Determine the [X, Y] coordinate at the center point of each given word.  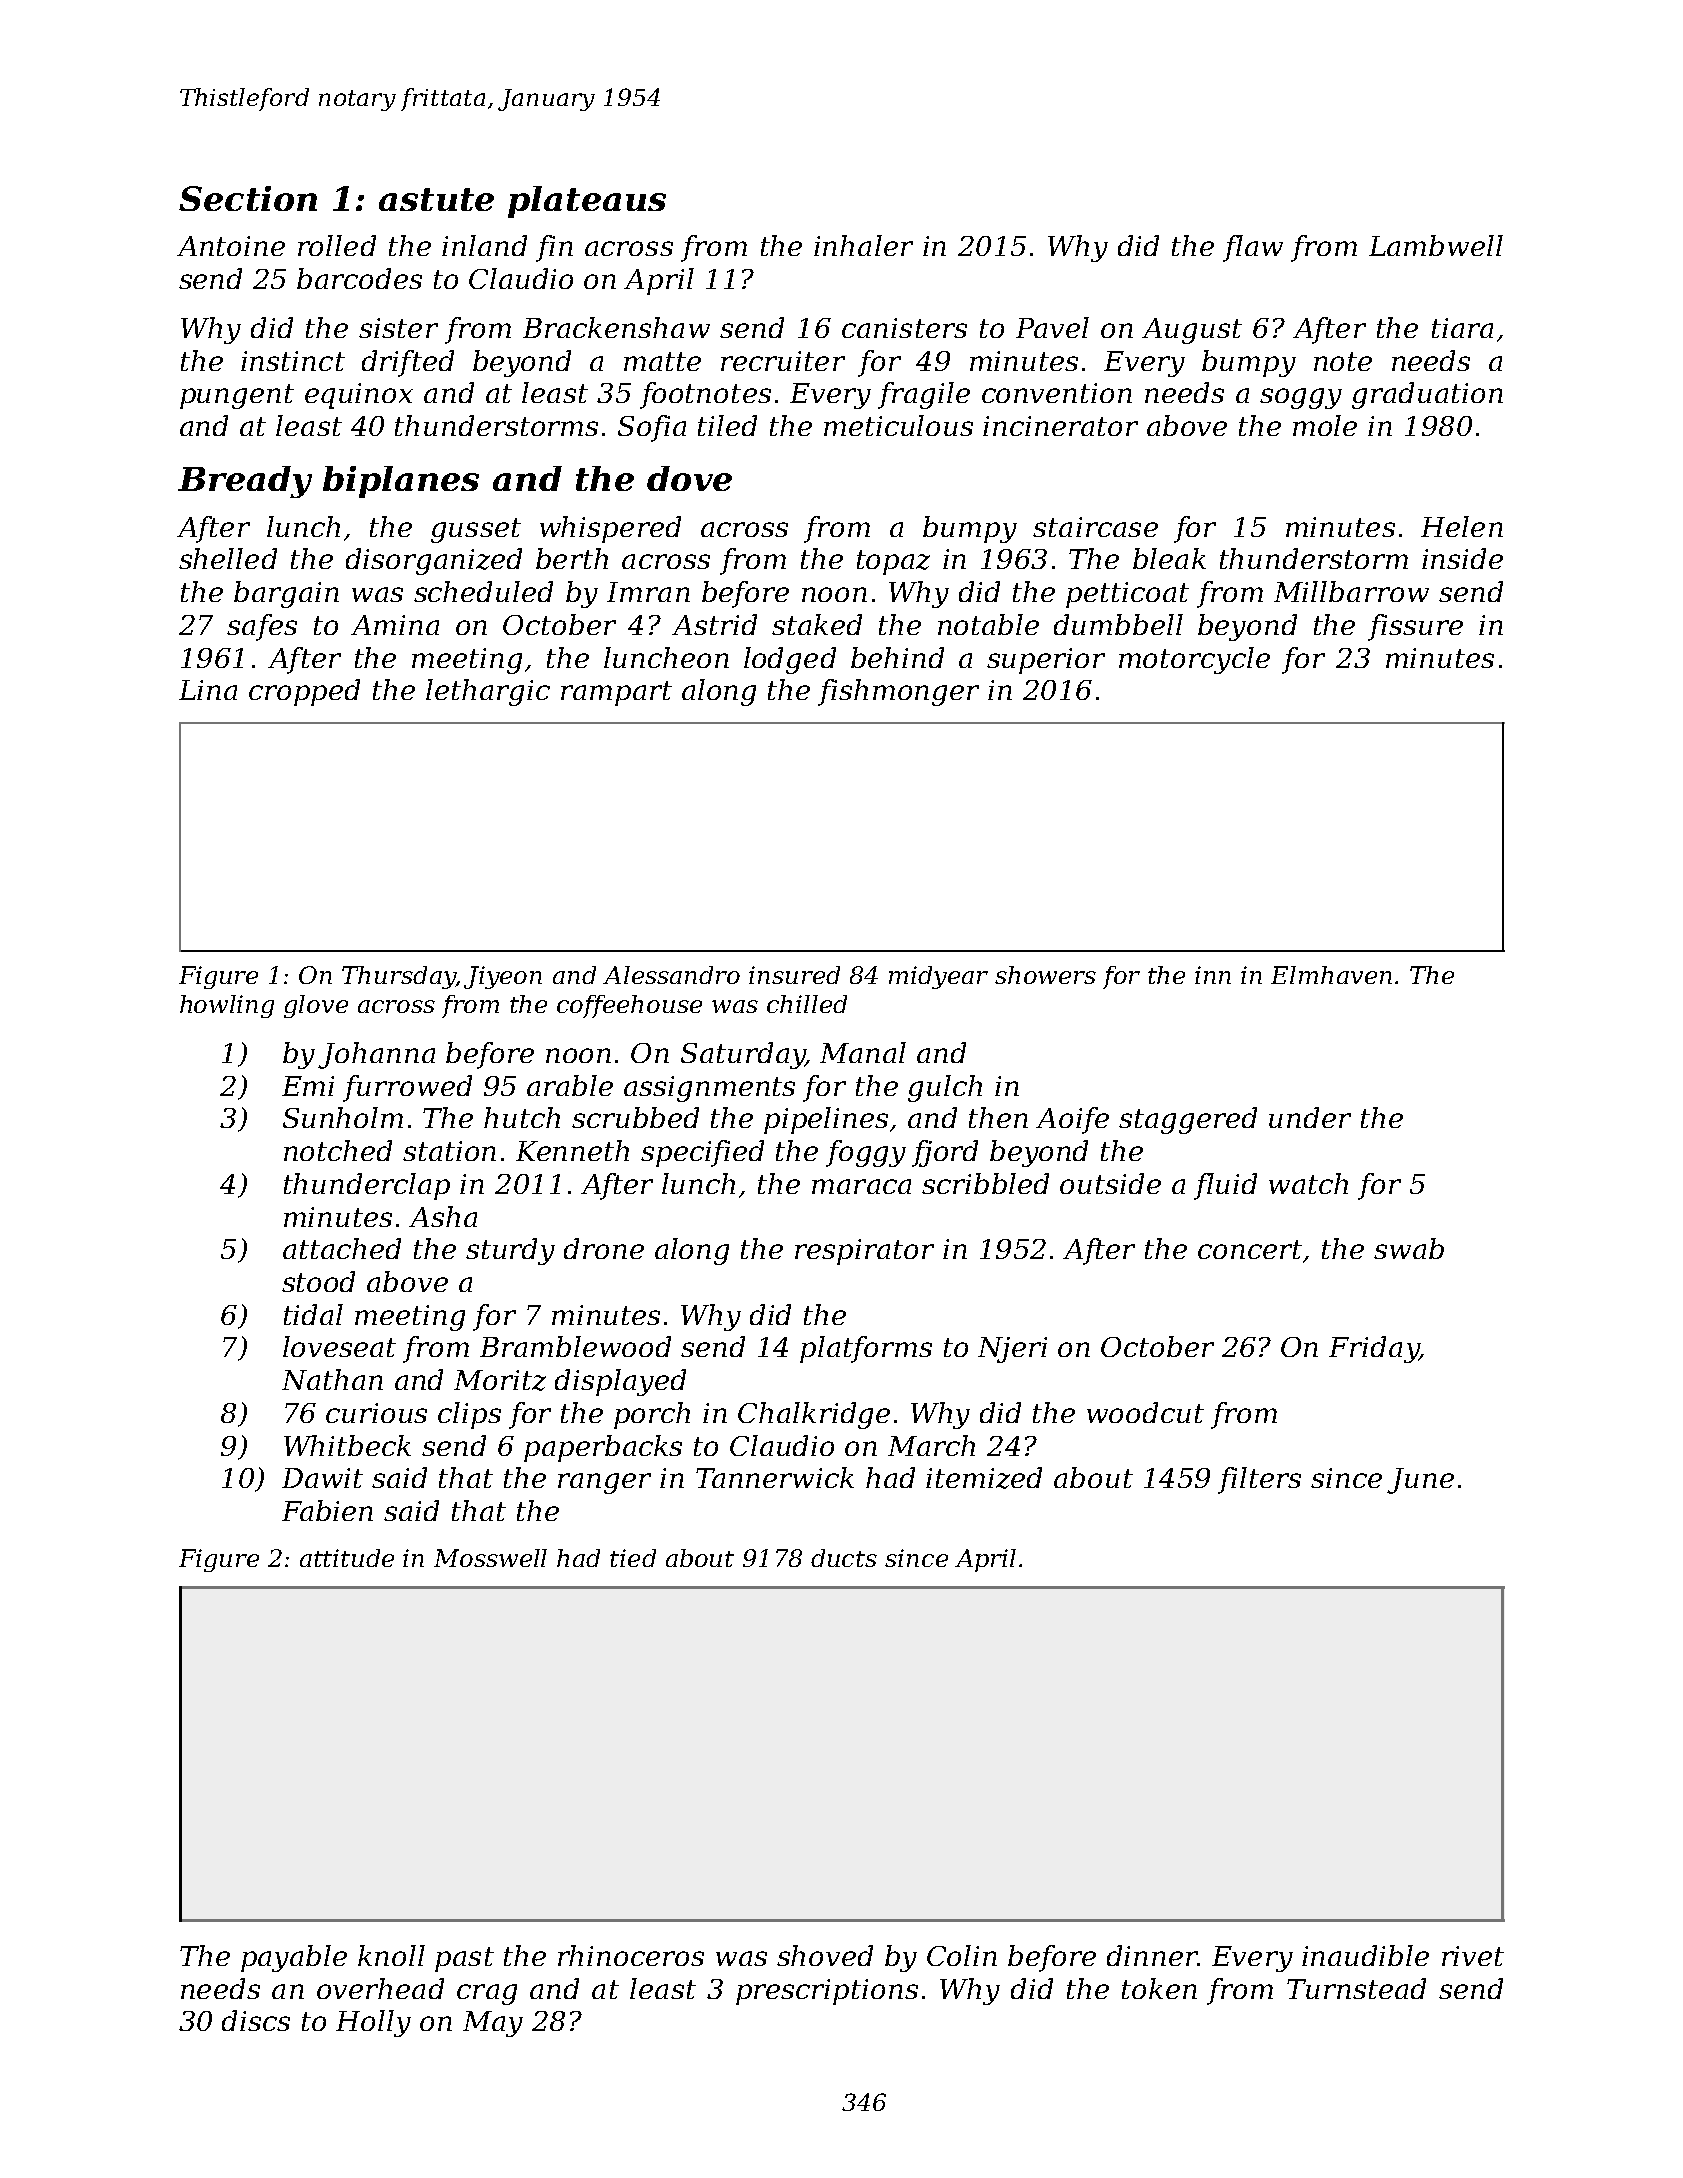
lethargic [488, 692]
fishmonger [898, 692]
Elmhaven [1331, 975]
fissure [1415, 627]
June [1420, 1481]
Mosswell [490, 1558]
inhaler [863, 245]
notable [988, 624]
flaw [1253, 248]
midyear [938, 977]
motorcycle [1194, 660]
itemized [984, 1478]
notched [338, 1150]
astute [436, 199]
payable [294, 1958]
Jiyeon [503, 977]
